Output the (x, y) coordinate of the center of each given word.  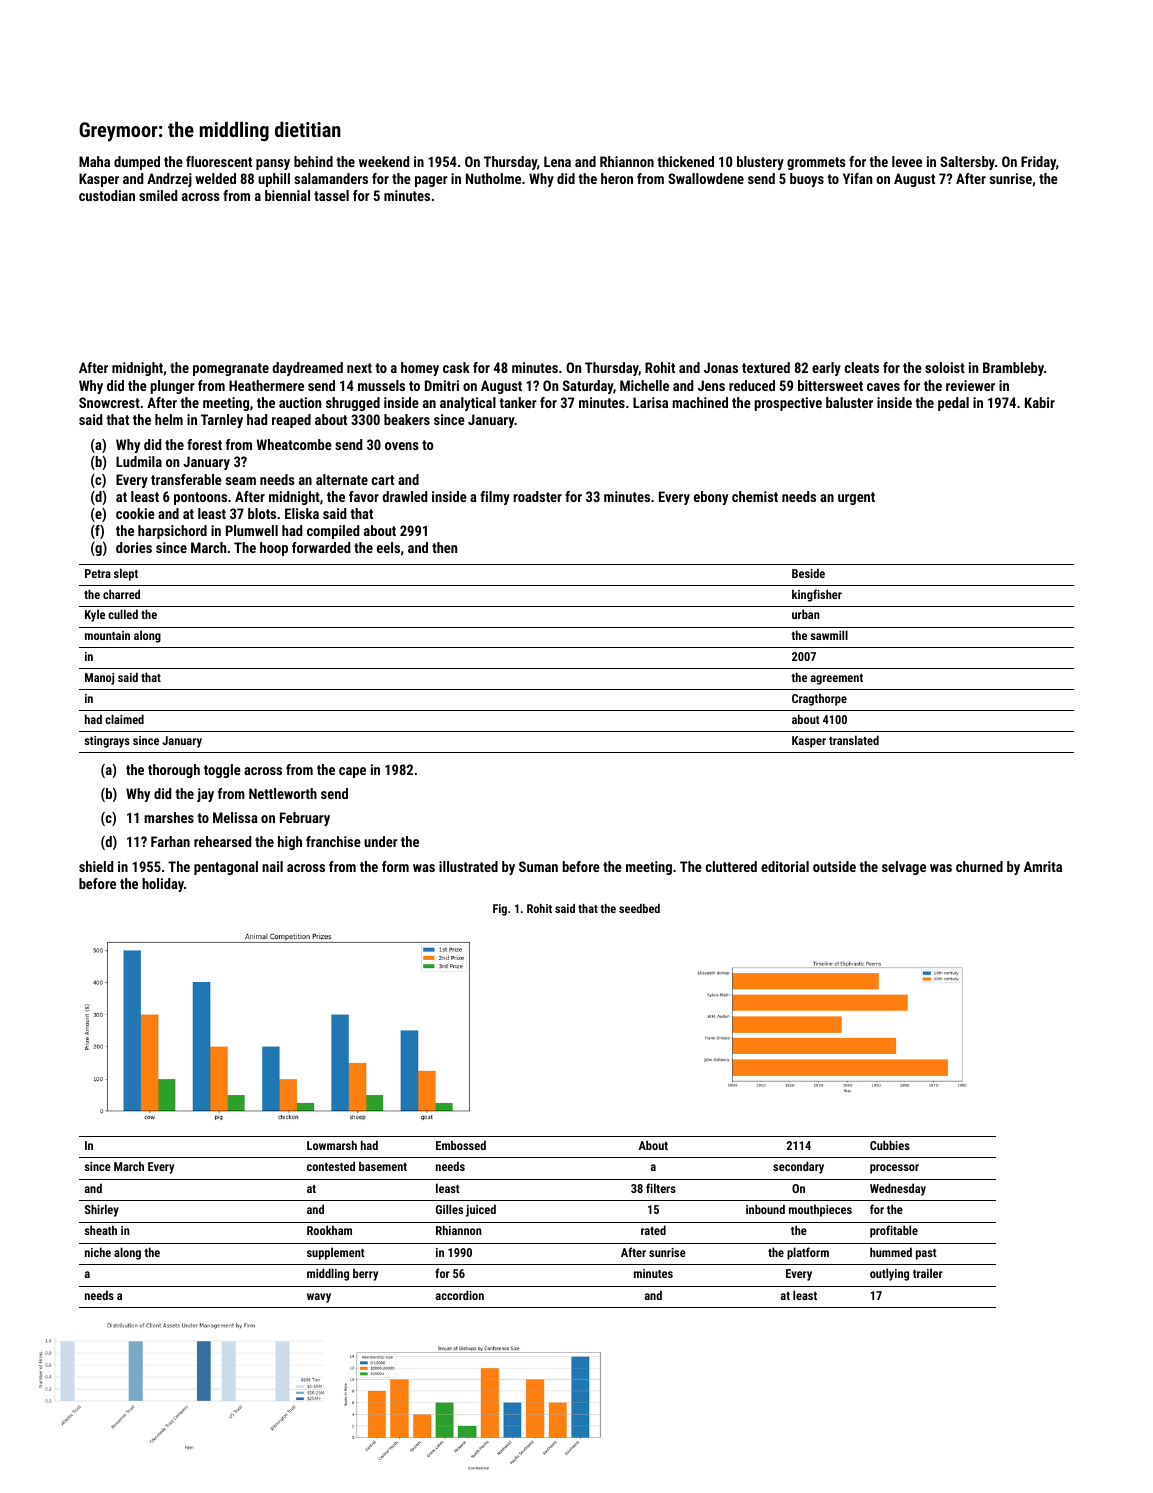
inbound (765, 1209)
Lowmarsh (332, 1145)
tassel (331, 195)
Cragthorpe (819, 699)
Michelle (644, 385)
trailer (928, 1273)
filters (661, 1188)
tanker (518, 402)
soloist (945, 367)
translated (854, 740)
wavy (319, 1298)
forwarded (321, 547)
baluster (849, 402)
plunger (172, 387)
